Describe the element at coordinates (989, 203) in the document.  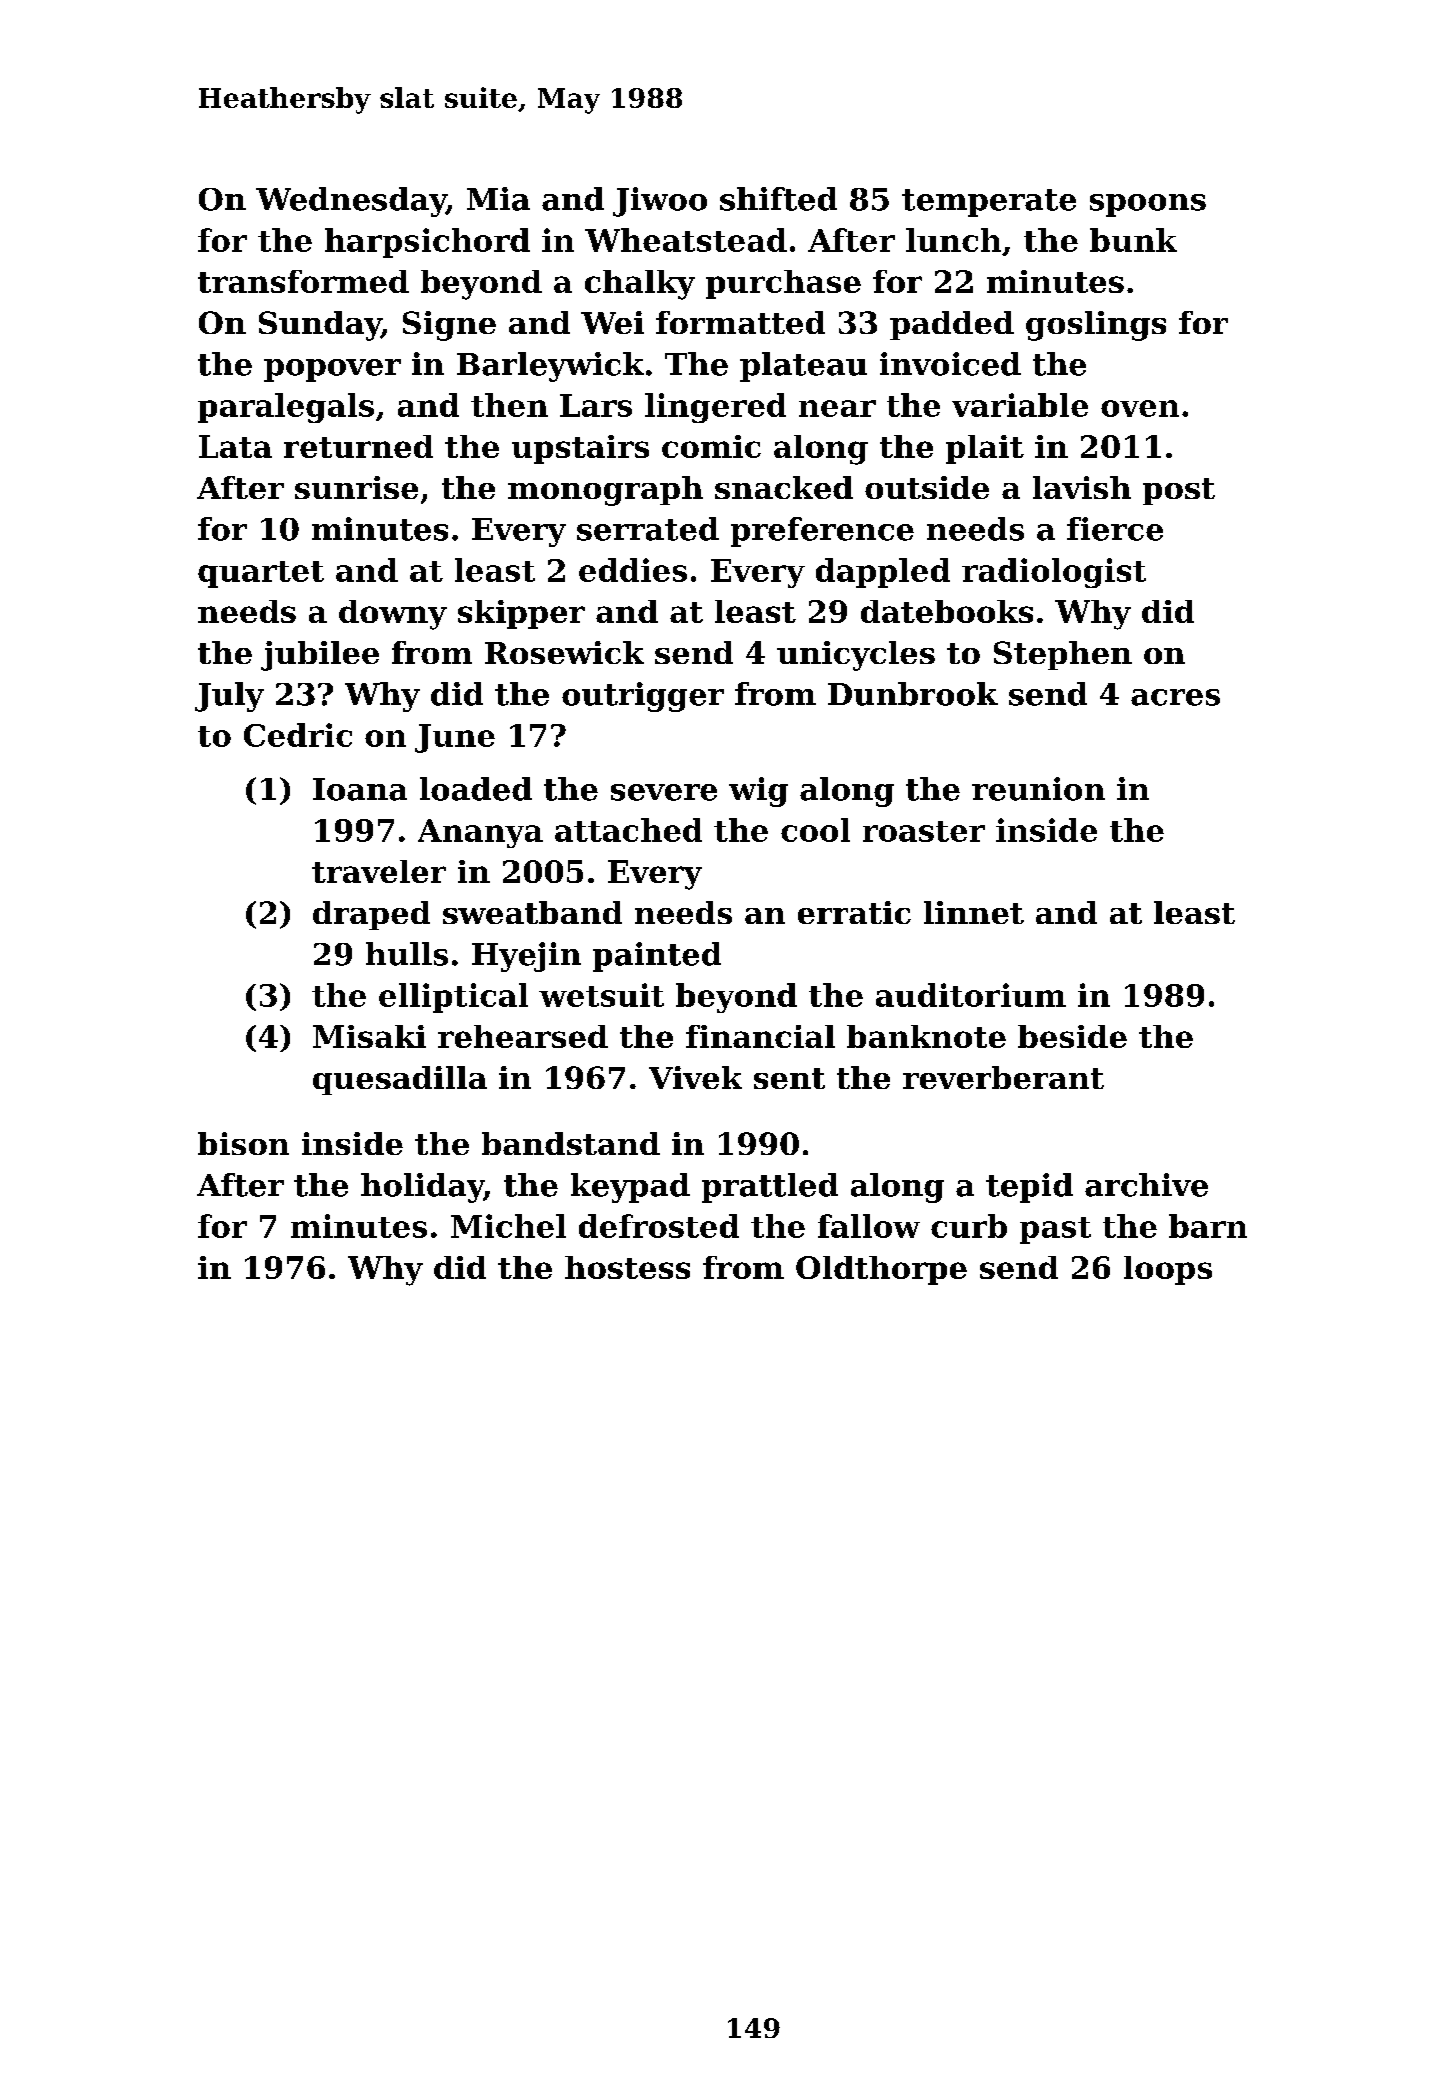
I see `temperate` at that location.
